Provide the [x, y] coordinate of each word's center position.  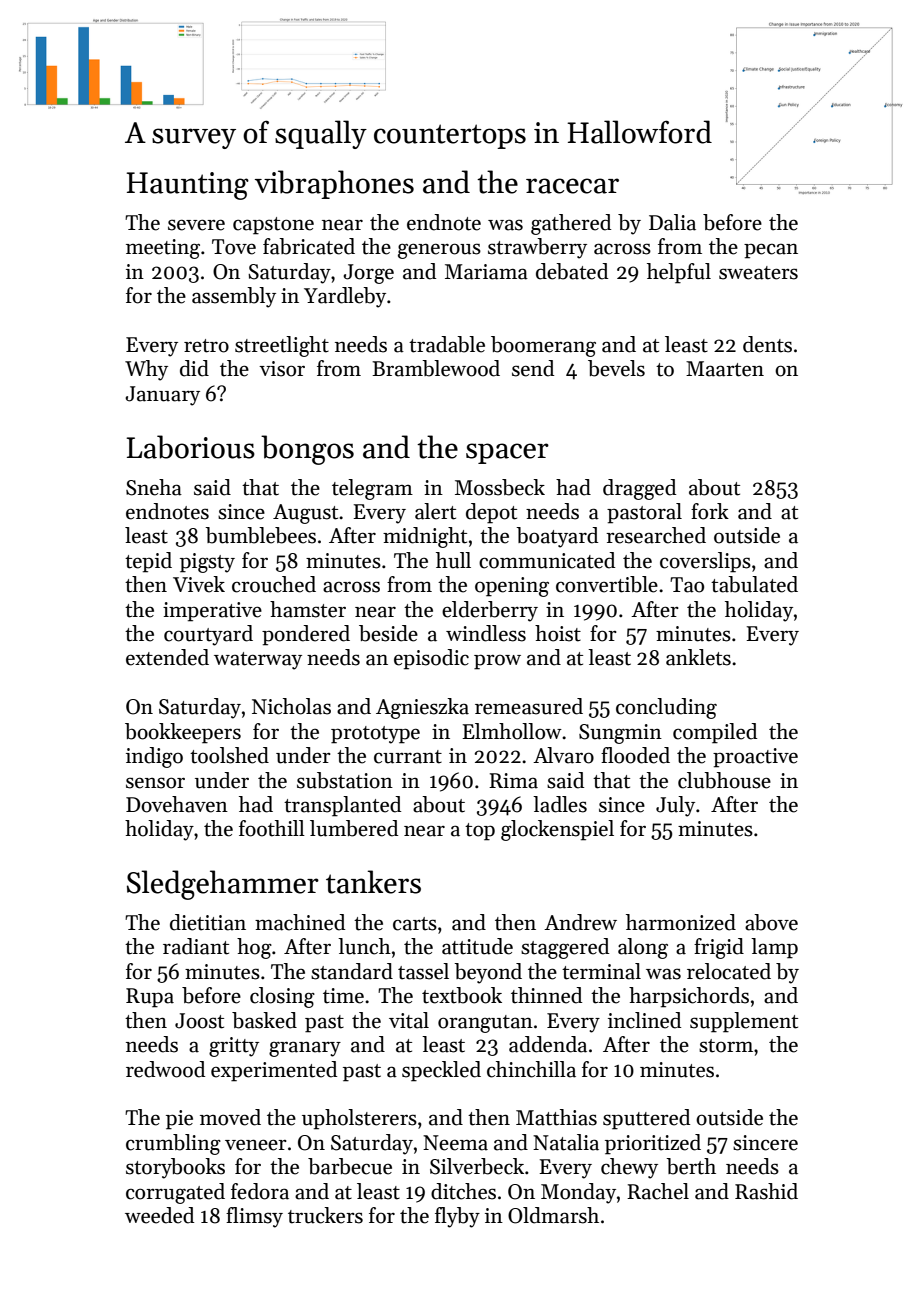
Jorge [368, 274]
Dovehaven [177, 804]
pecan [771, 251]
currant [408, 757]
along [643, 948]
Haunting [188, 186]
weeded [159, 1215]
